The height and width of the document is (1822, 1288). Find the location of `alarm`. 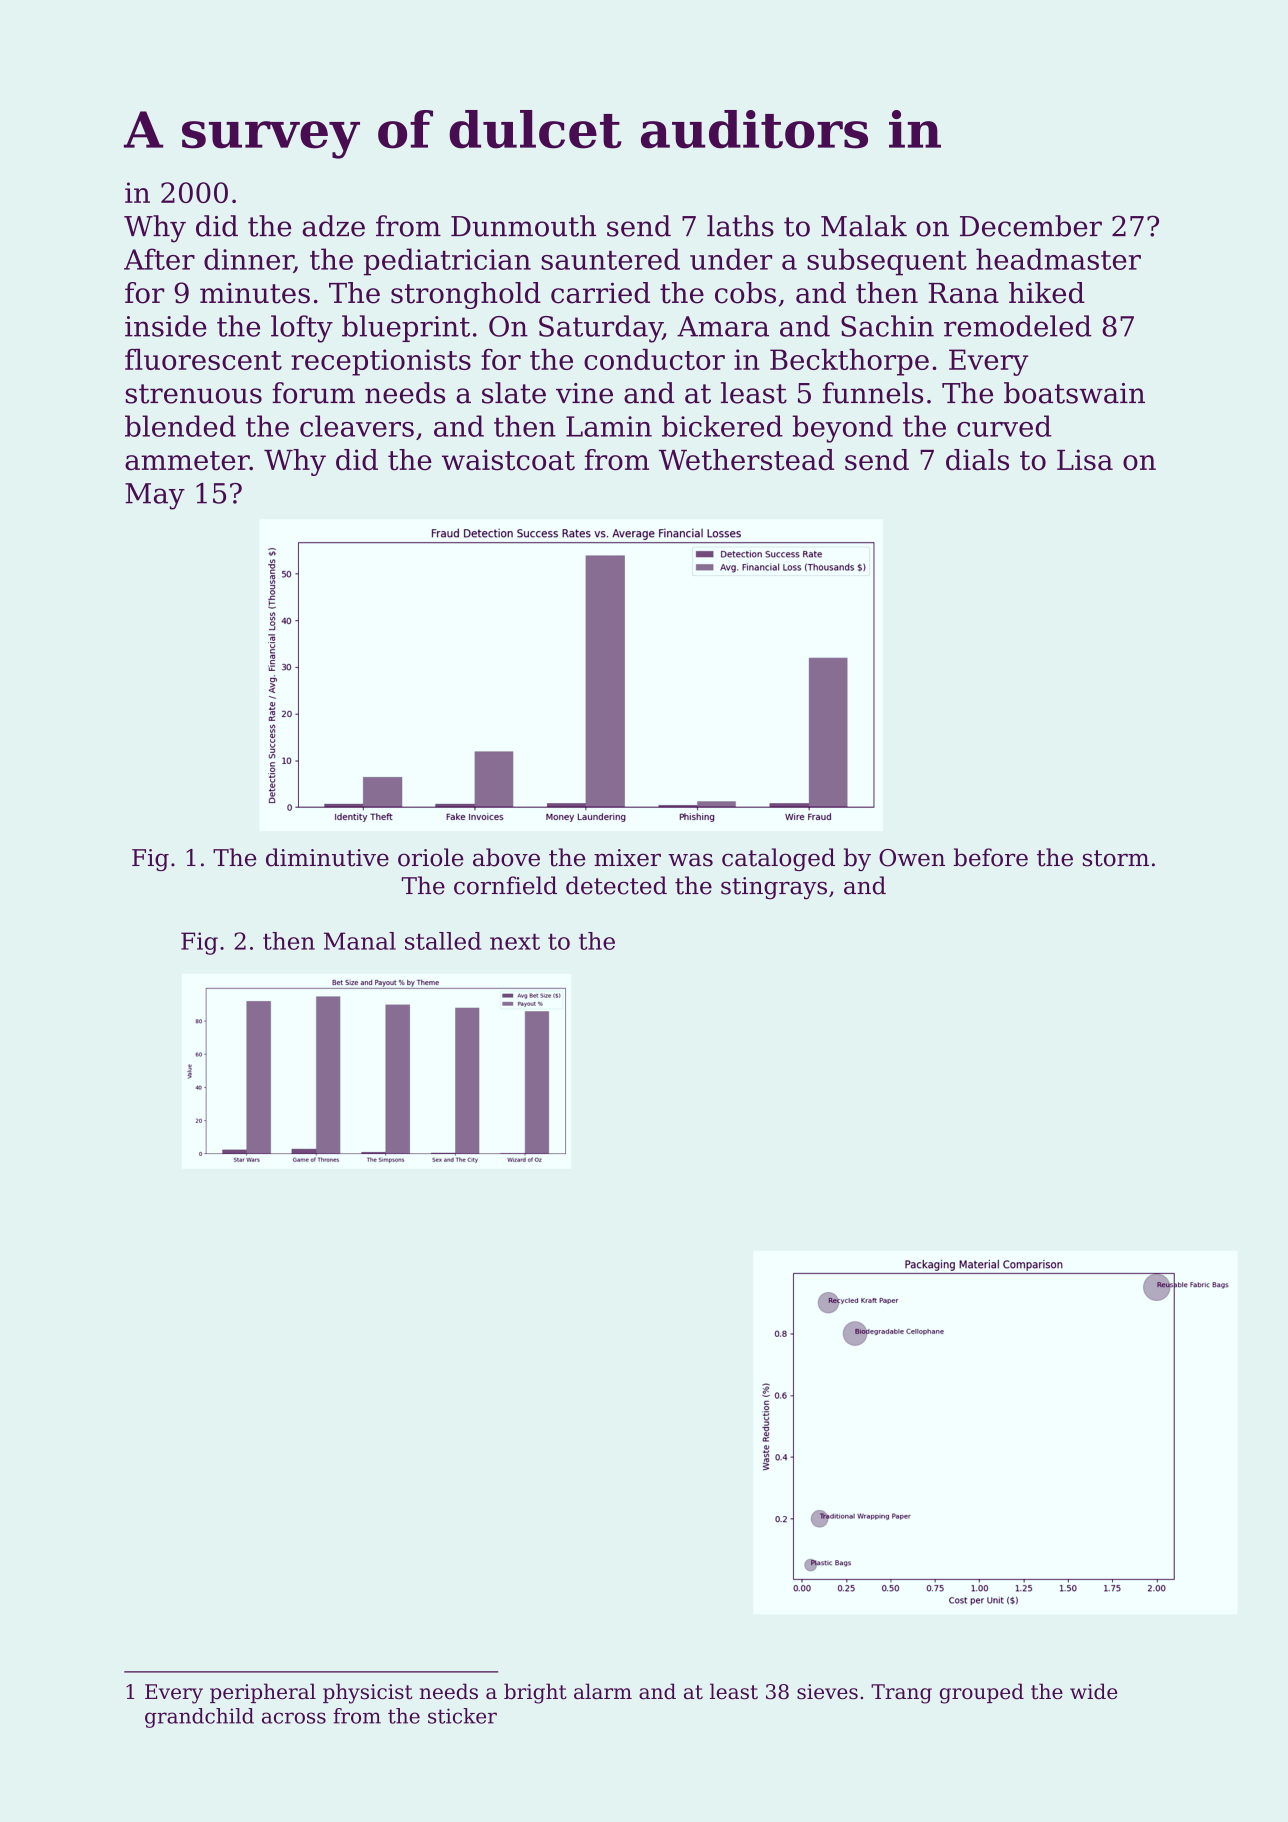

alarm is located at coordinates (603, 1691).
